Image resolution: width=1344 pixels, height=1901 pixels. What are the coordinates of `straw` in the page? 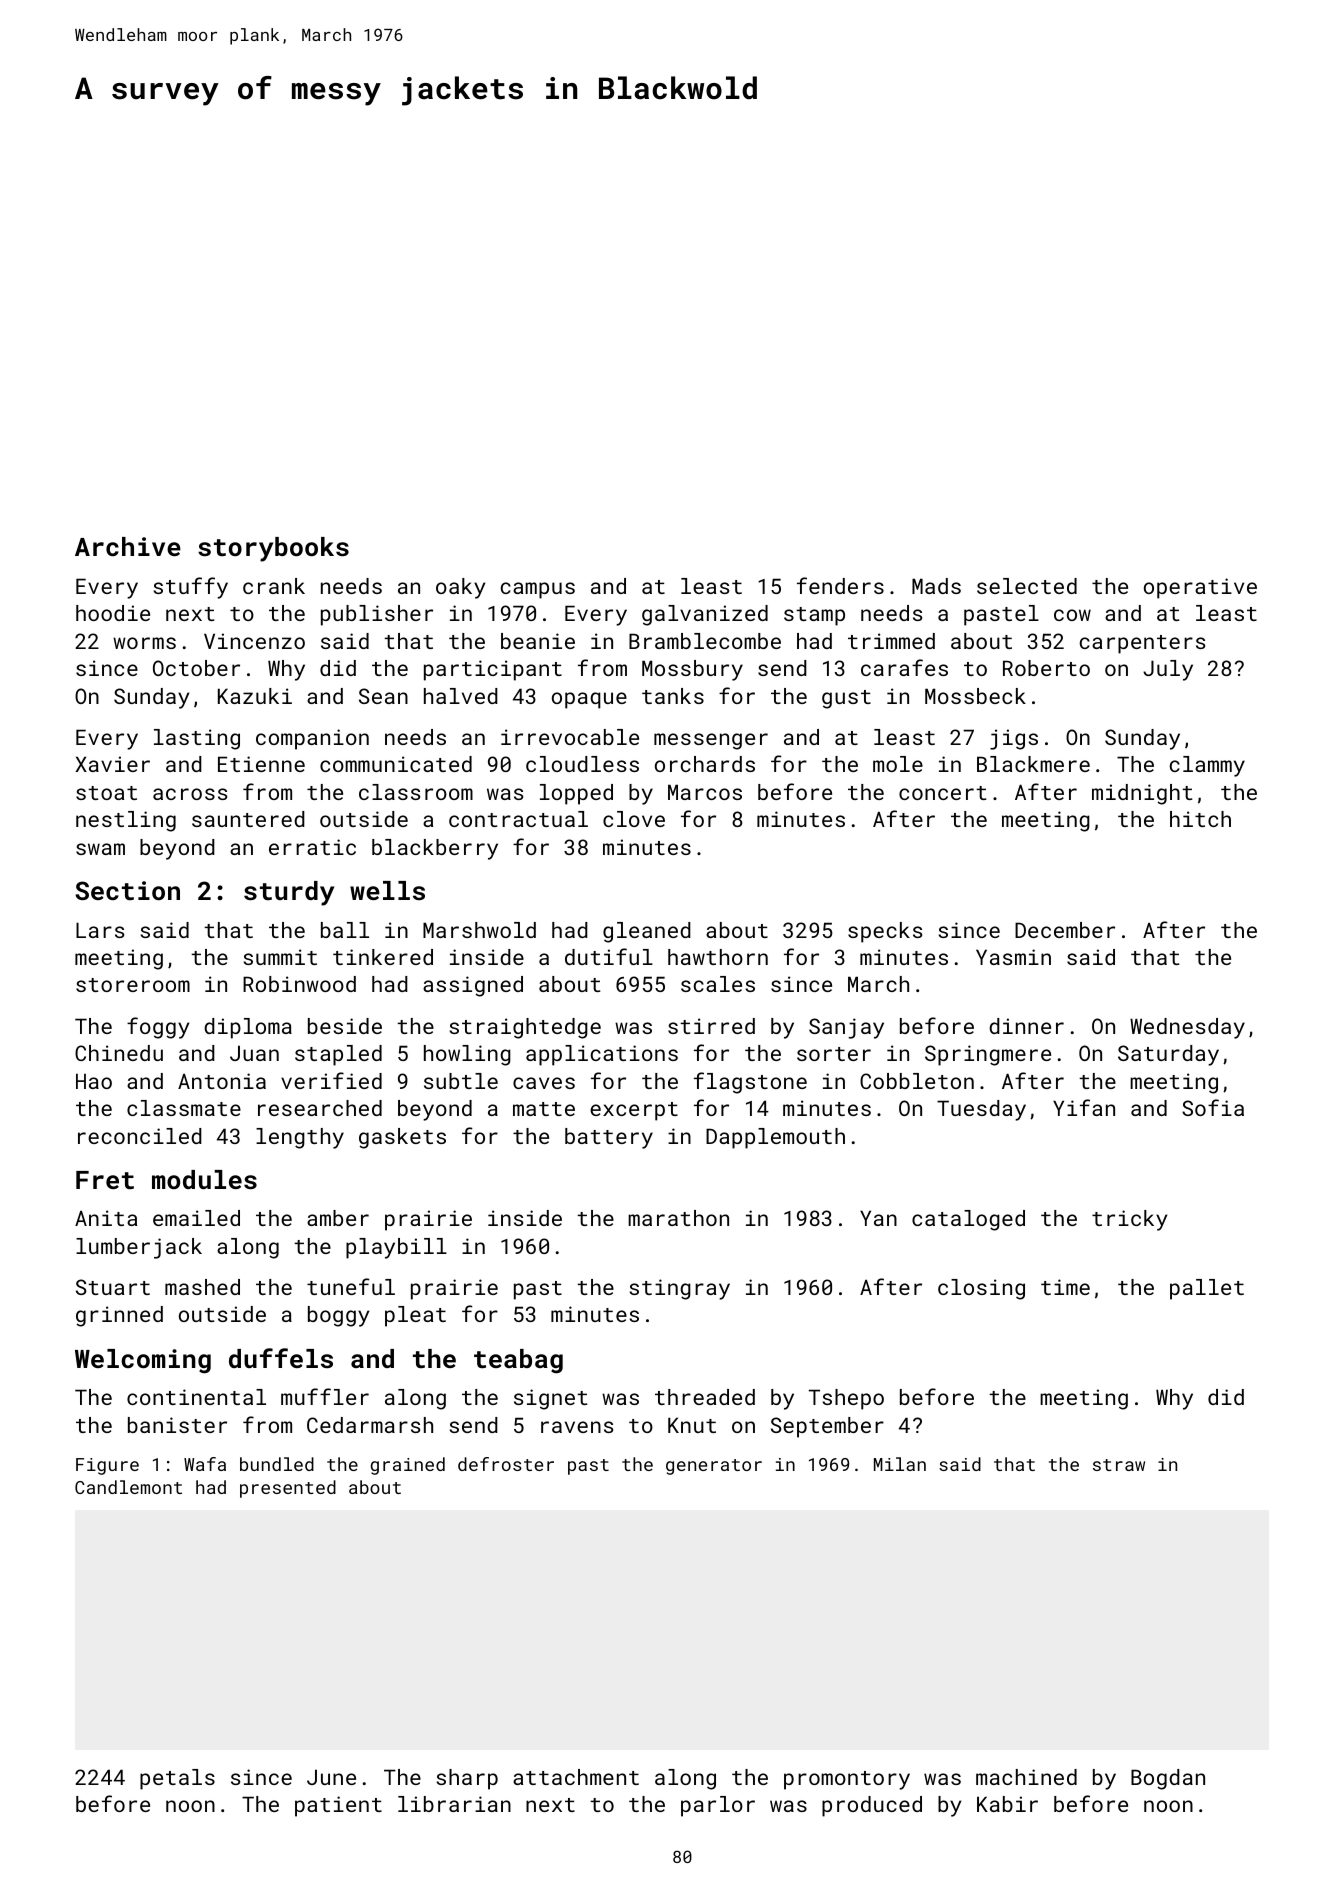 It's located at (1119, 1465).
